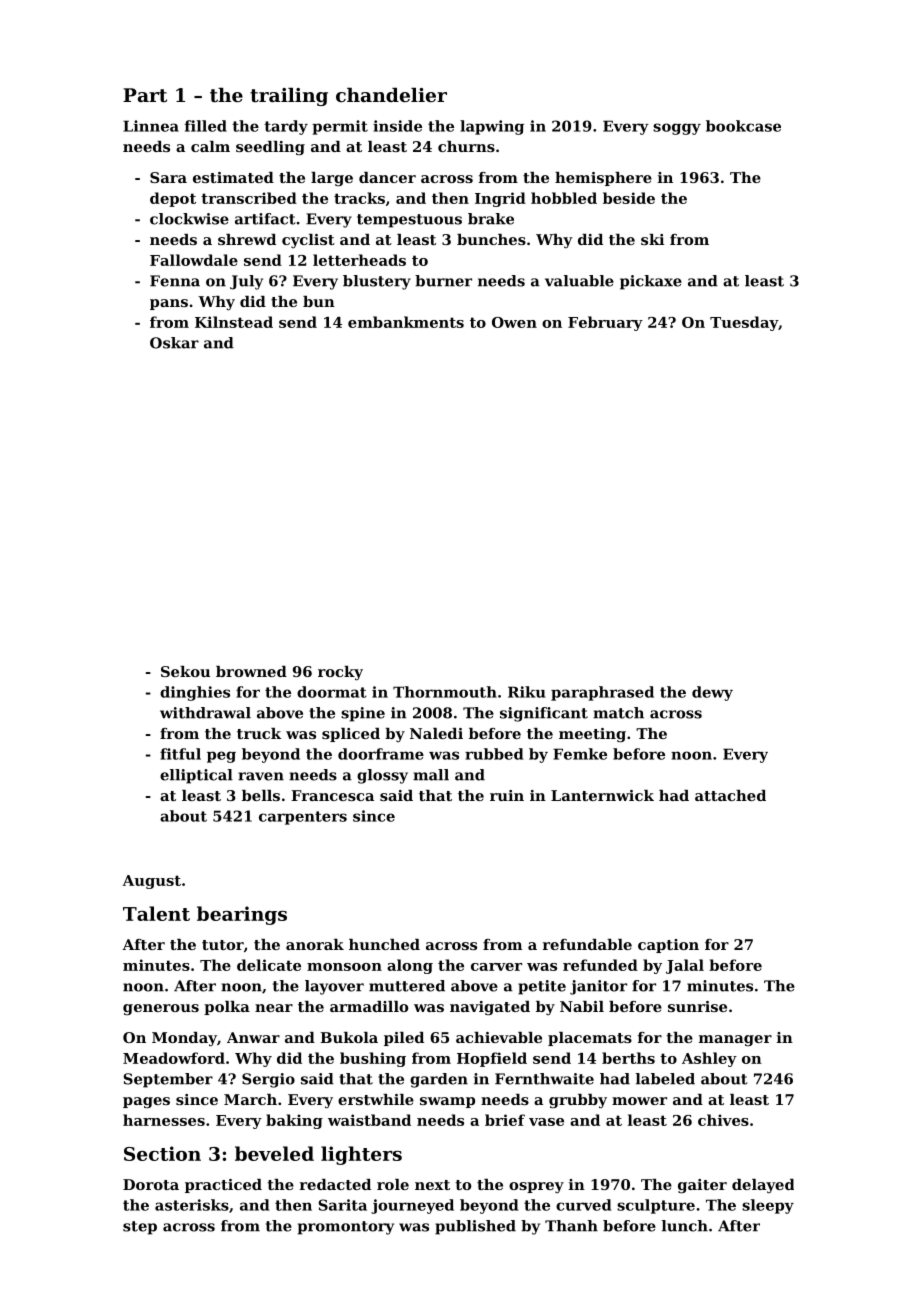 Image resolution: width=924 pixels, height=1308 pixels. Describe the element at coordinates (247, 239) in the screenshot. I see `shrewd` at that location.
